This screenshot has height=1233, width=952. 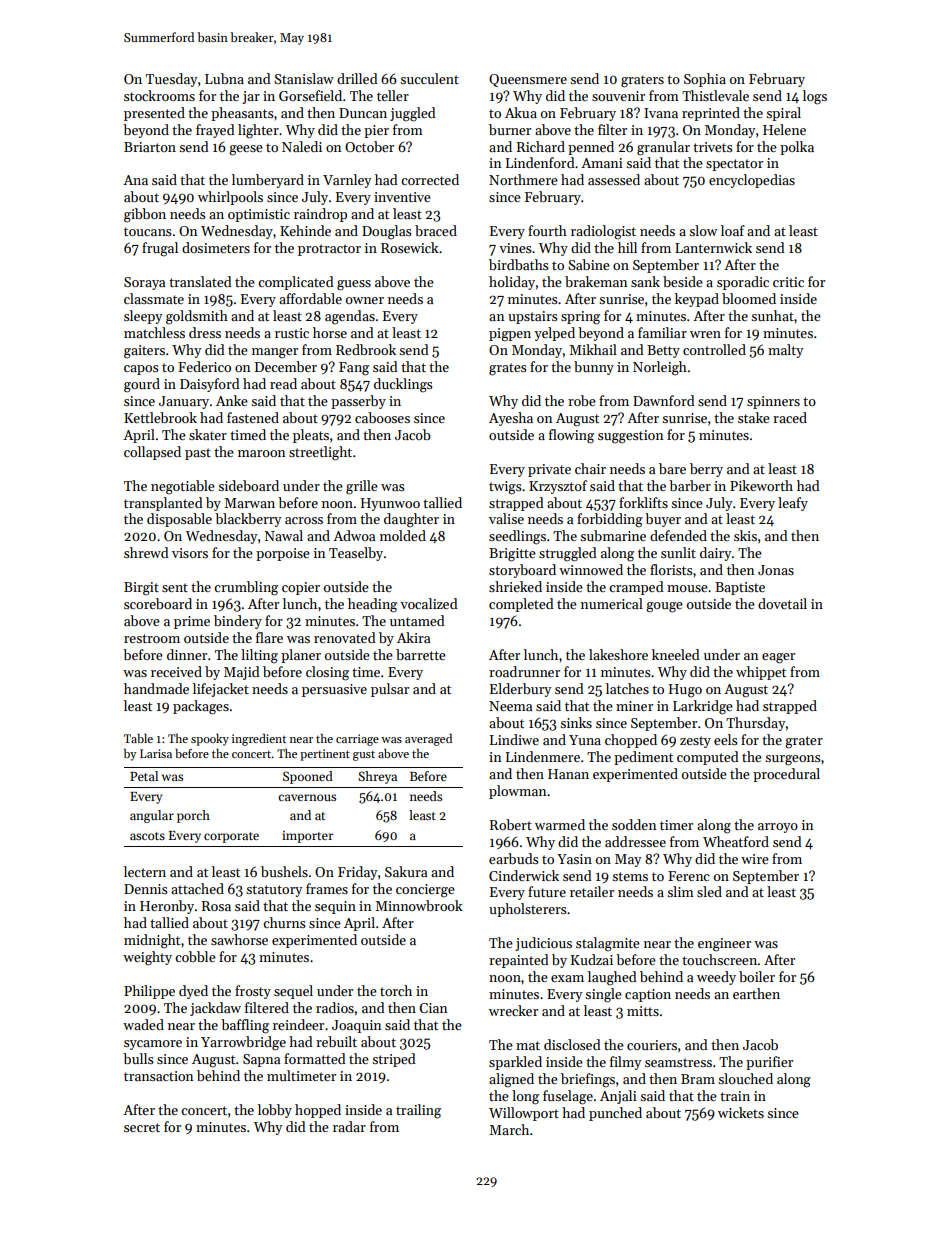 I want to click on Sophia, so click(x=705, y=80).
